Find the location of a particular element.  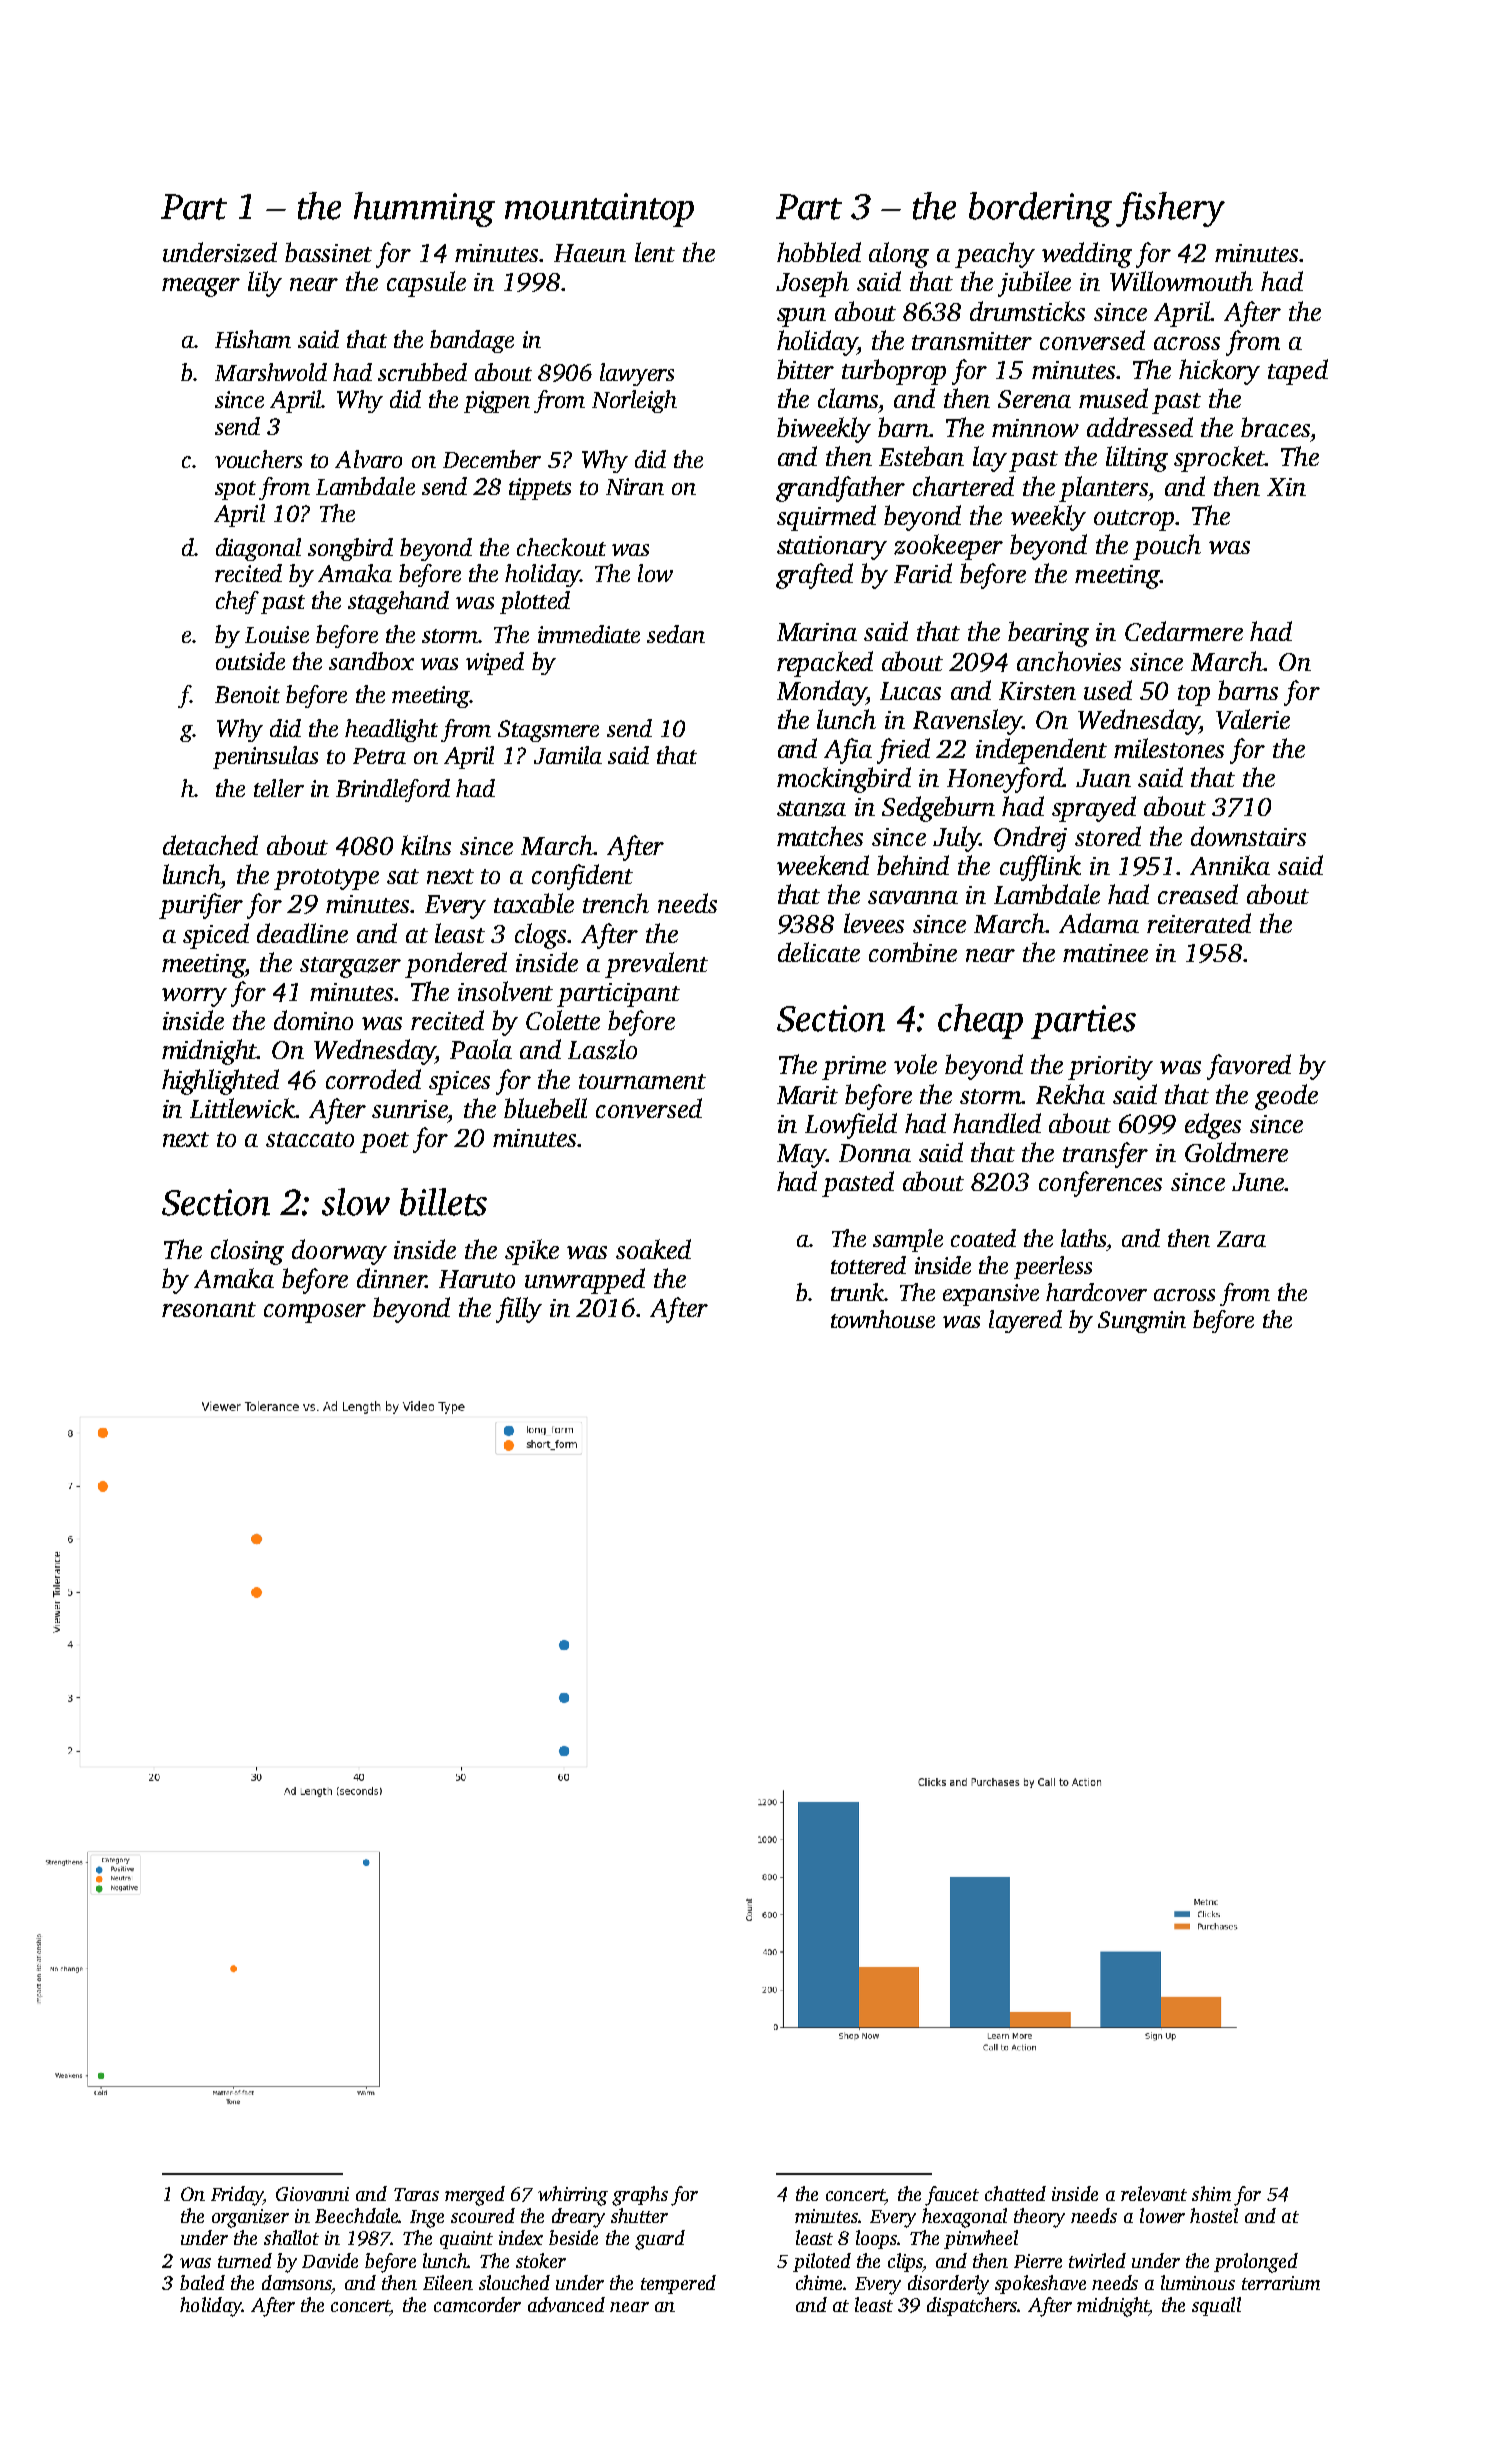

Giovanni is located at coordinates (312, 2194).
